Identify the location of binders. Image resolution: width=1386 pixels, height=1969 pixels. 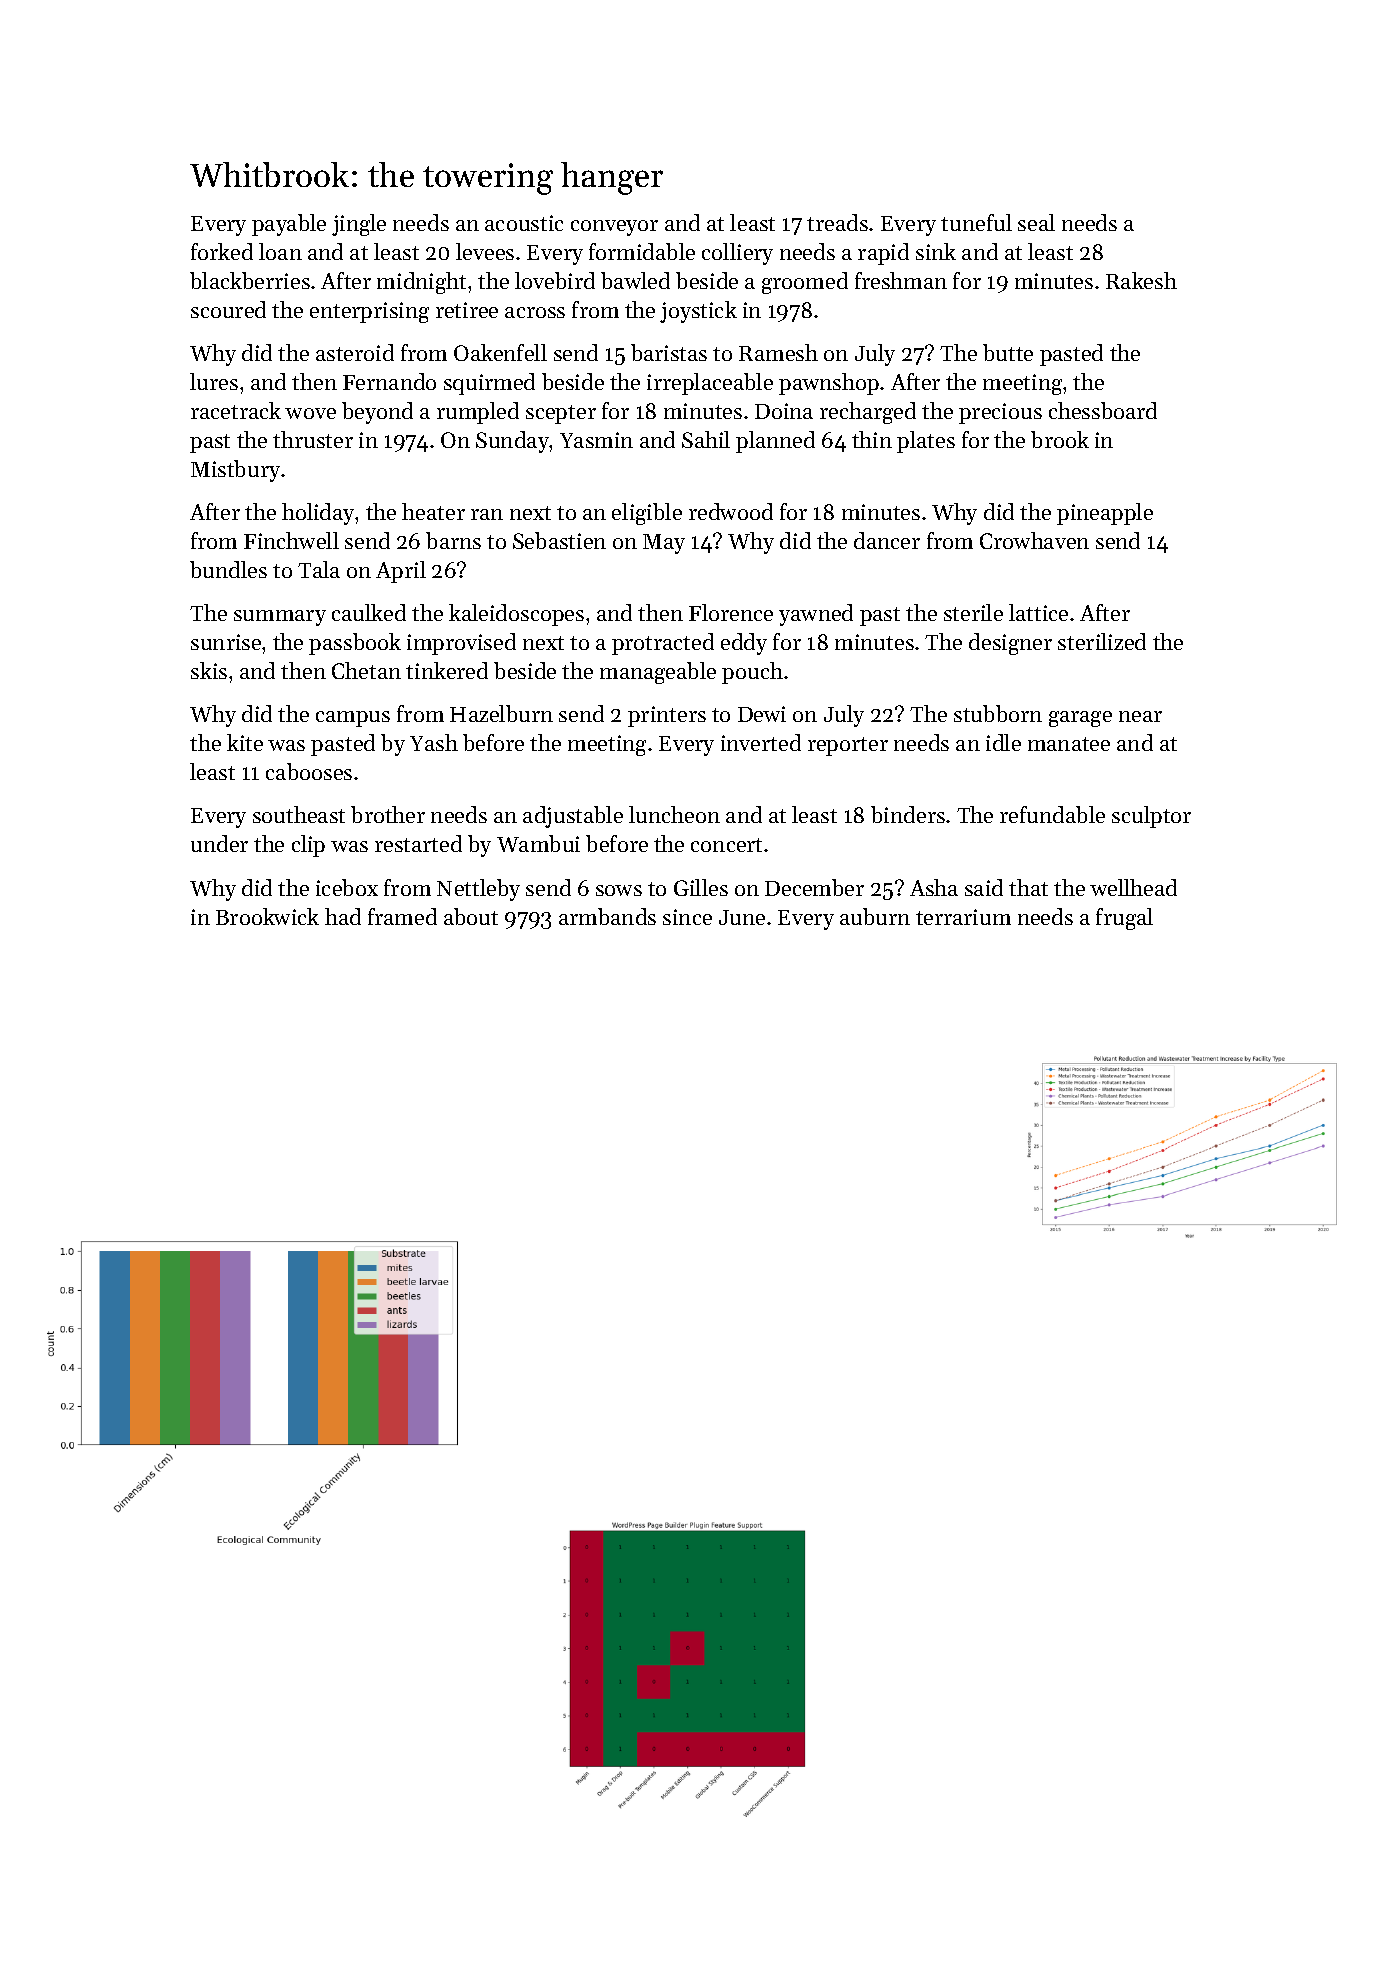
(908, 814).
